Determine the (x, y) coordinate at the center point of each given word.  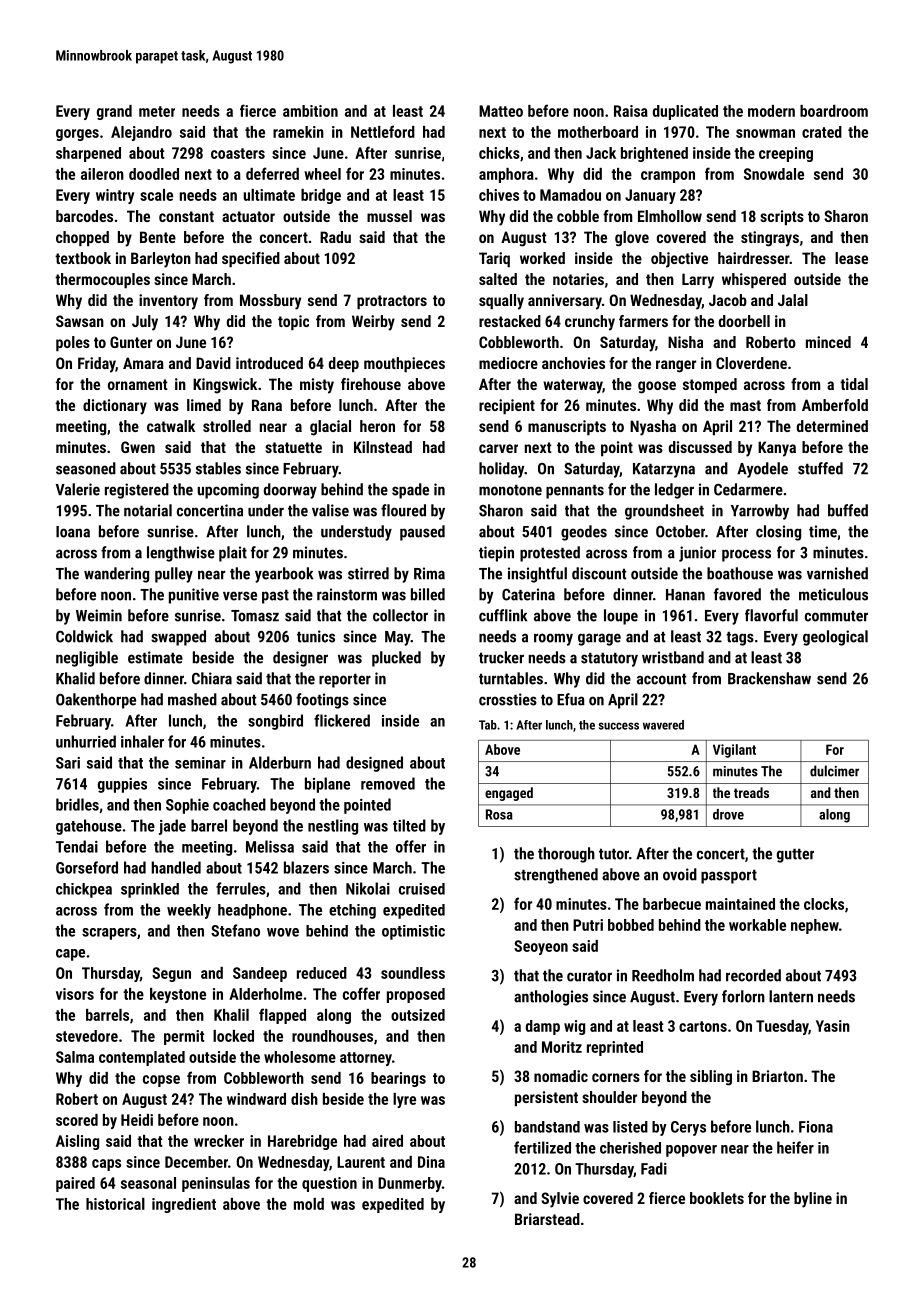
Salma (75, 1057)
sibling (711, 1078)
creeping (786, 154)
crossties (508, 699)
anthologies (551, 998)
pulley (174, 575)
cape (70, 955)
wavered (663, 725)
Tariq (494, 259)
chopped (82, 238)
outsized (418, 1015)
